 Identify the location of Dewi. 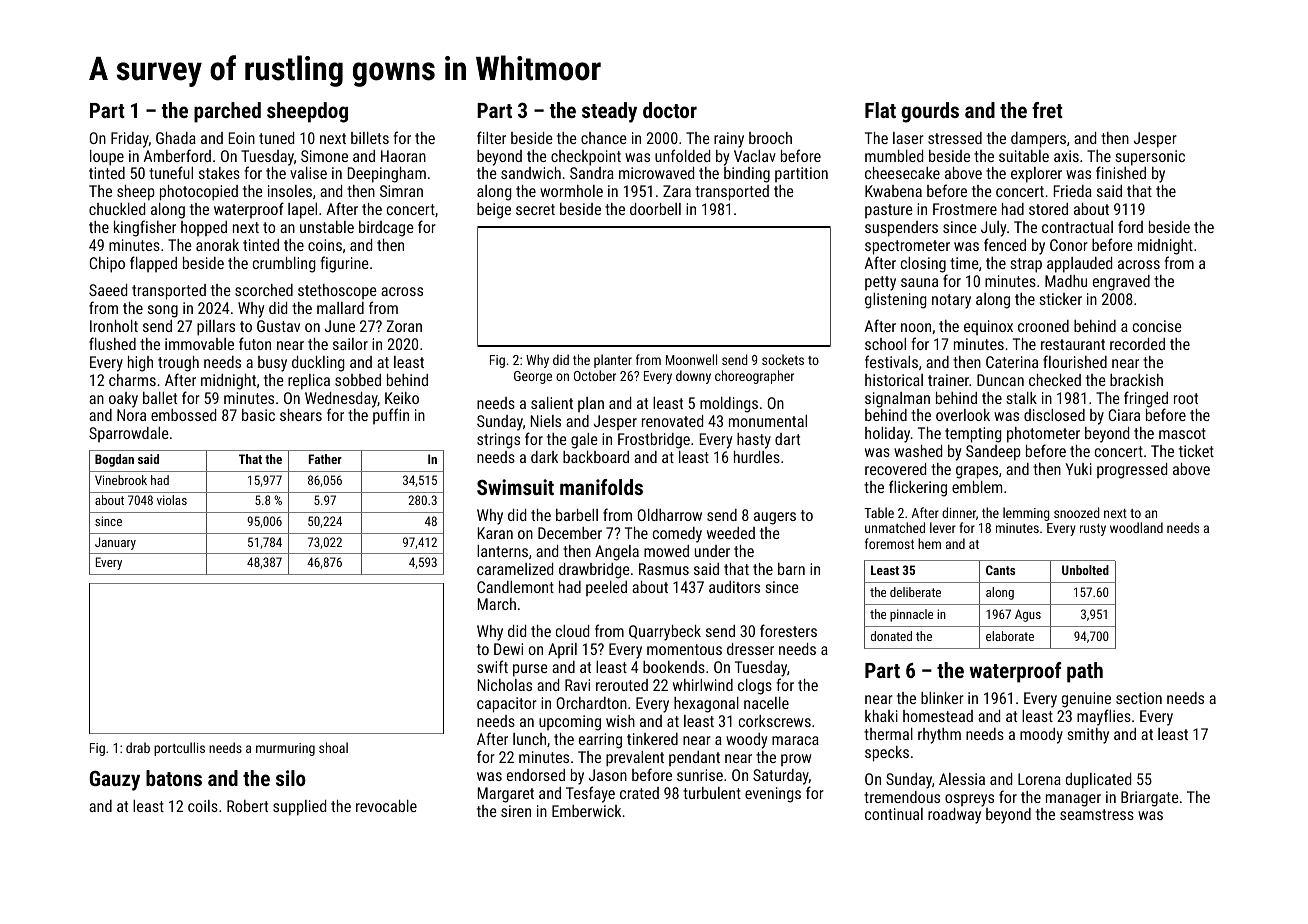
(508, 649).
